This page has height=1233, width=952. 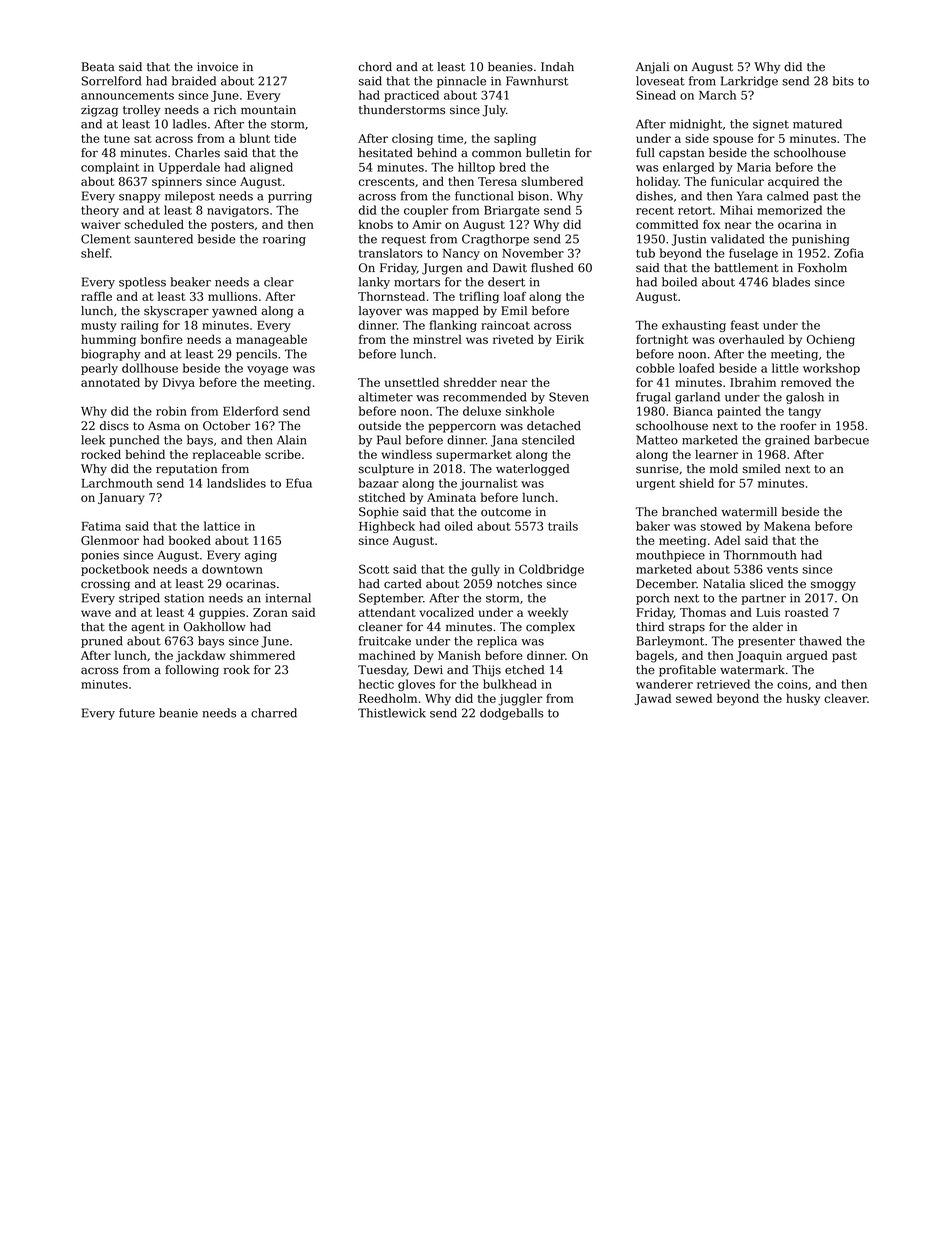 I want to click on Barleymont, so click(x=670, y=642).
